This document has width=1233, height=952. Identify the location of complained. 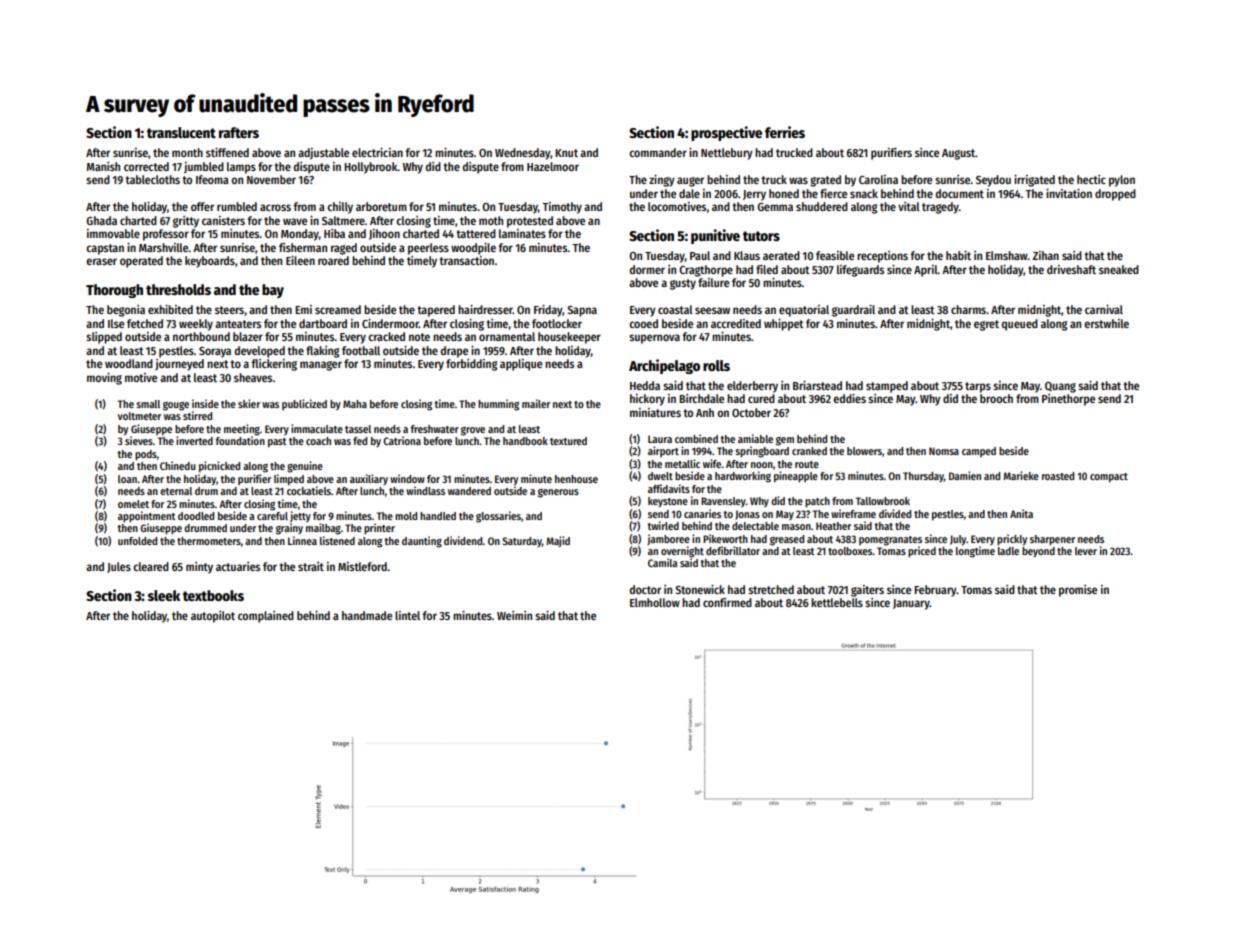
(266, 617).
